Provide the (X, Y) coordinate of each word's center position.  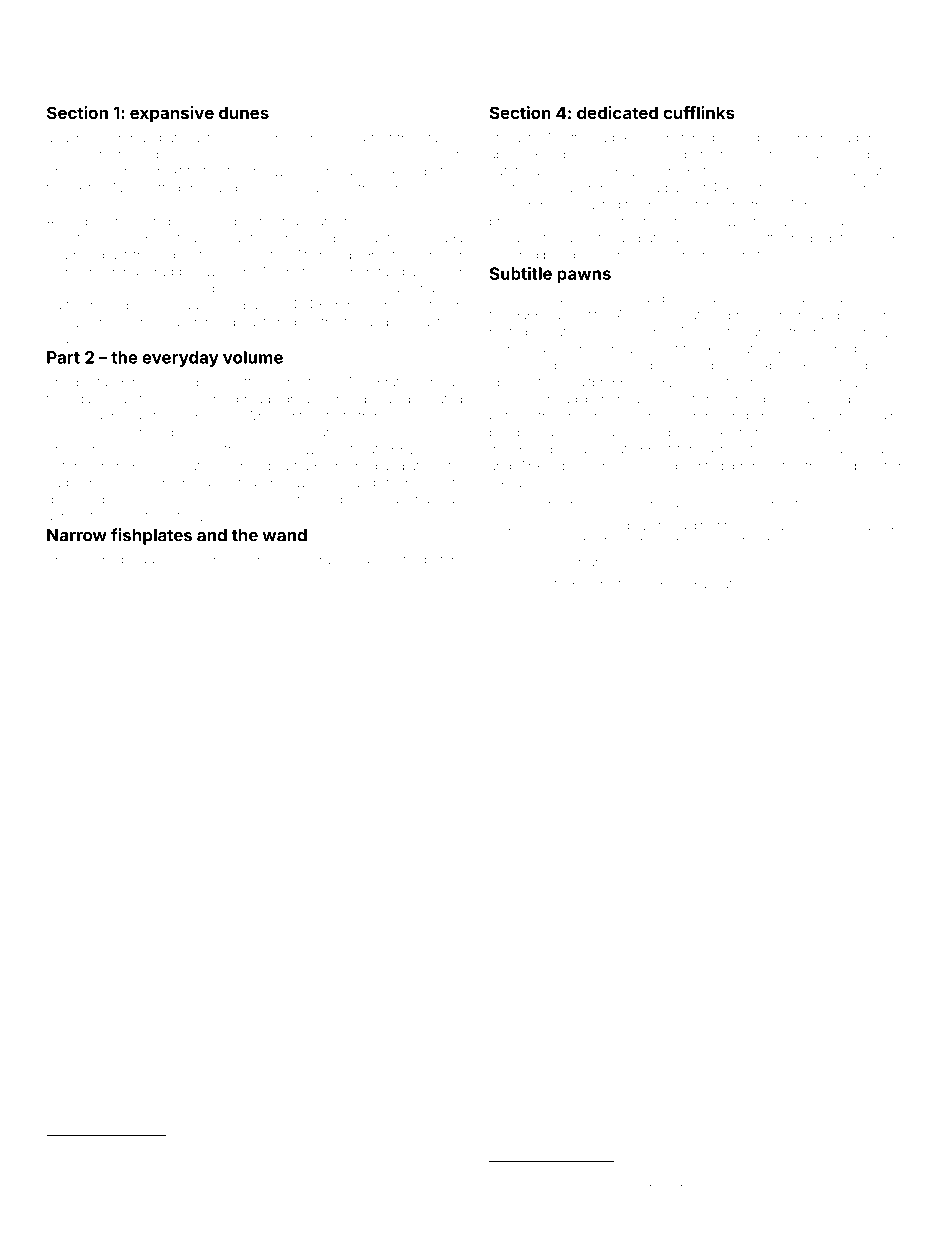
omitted (122, 1147)
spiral (831, 222)
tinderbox (757, 399)
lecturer (112, 138)
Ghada (443, 238)
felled (681, 584)
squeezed (226, 484)
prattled (399, 383)
